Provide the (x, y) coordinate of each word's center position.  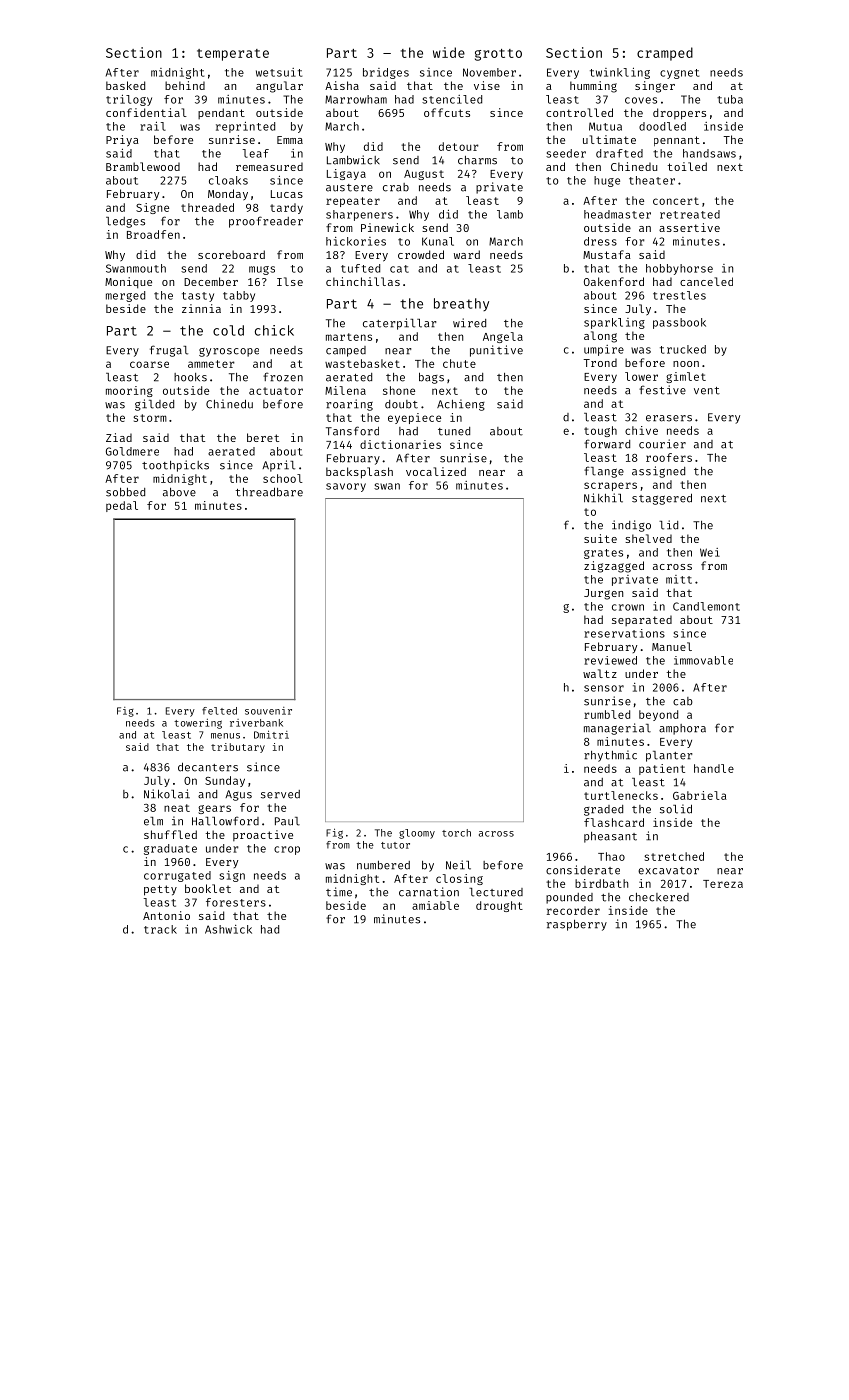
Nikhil (603, 498)
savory (346, 487)
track (160, 929)
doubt (401, 404)
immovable (703, 660)
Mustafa (607, 254)
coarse (149, 364)
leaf (256, 153)
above (179, 492)
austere (349, 188)
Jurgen (603, 594)
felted (219, 711)
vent (707, 391)
